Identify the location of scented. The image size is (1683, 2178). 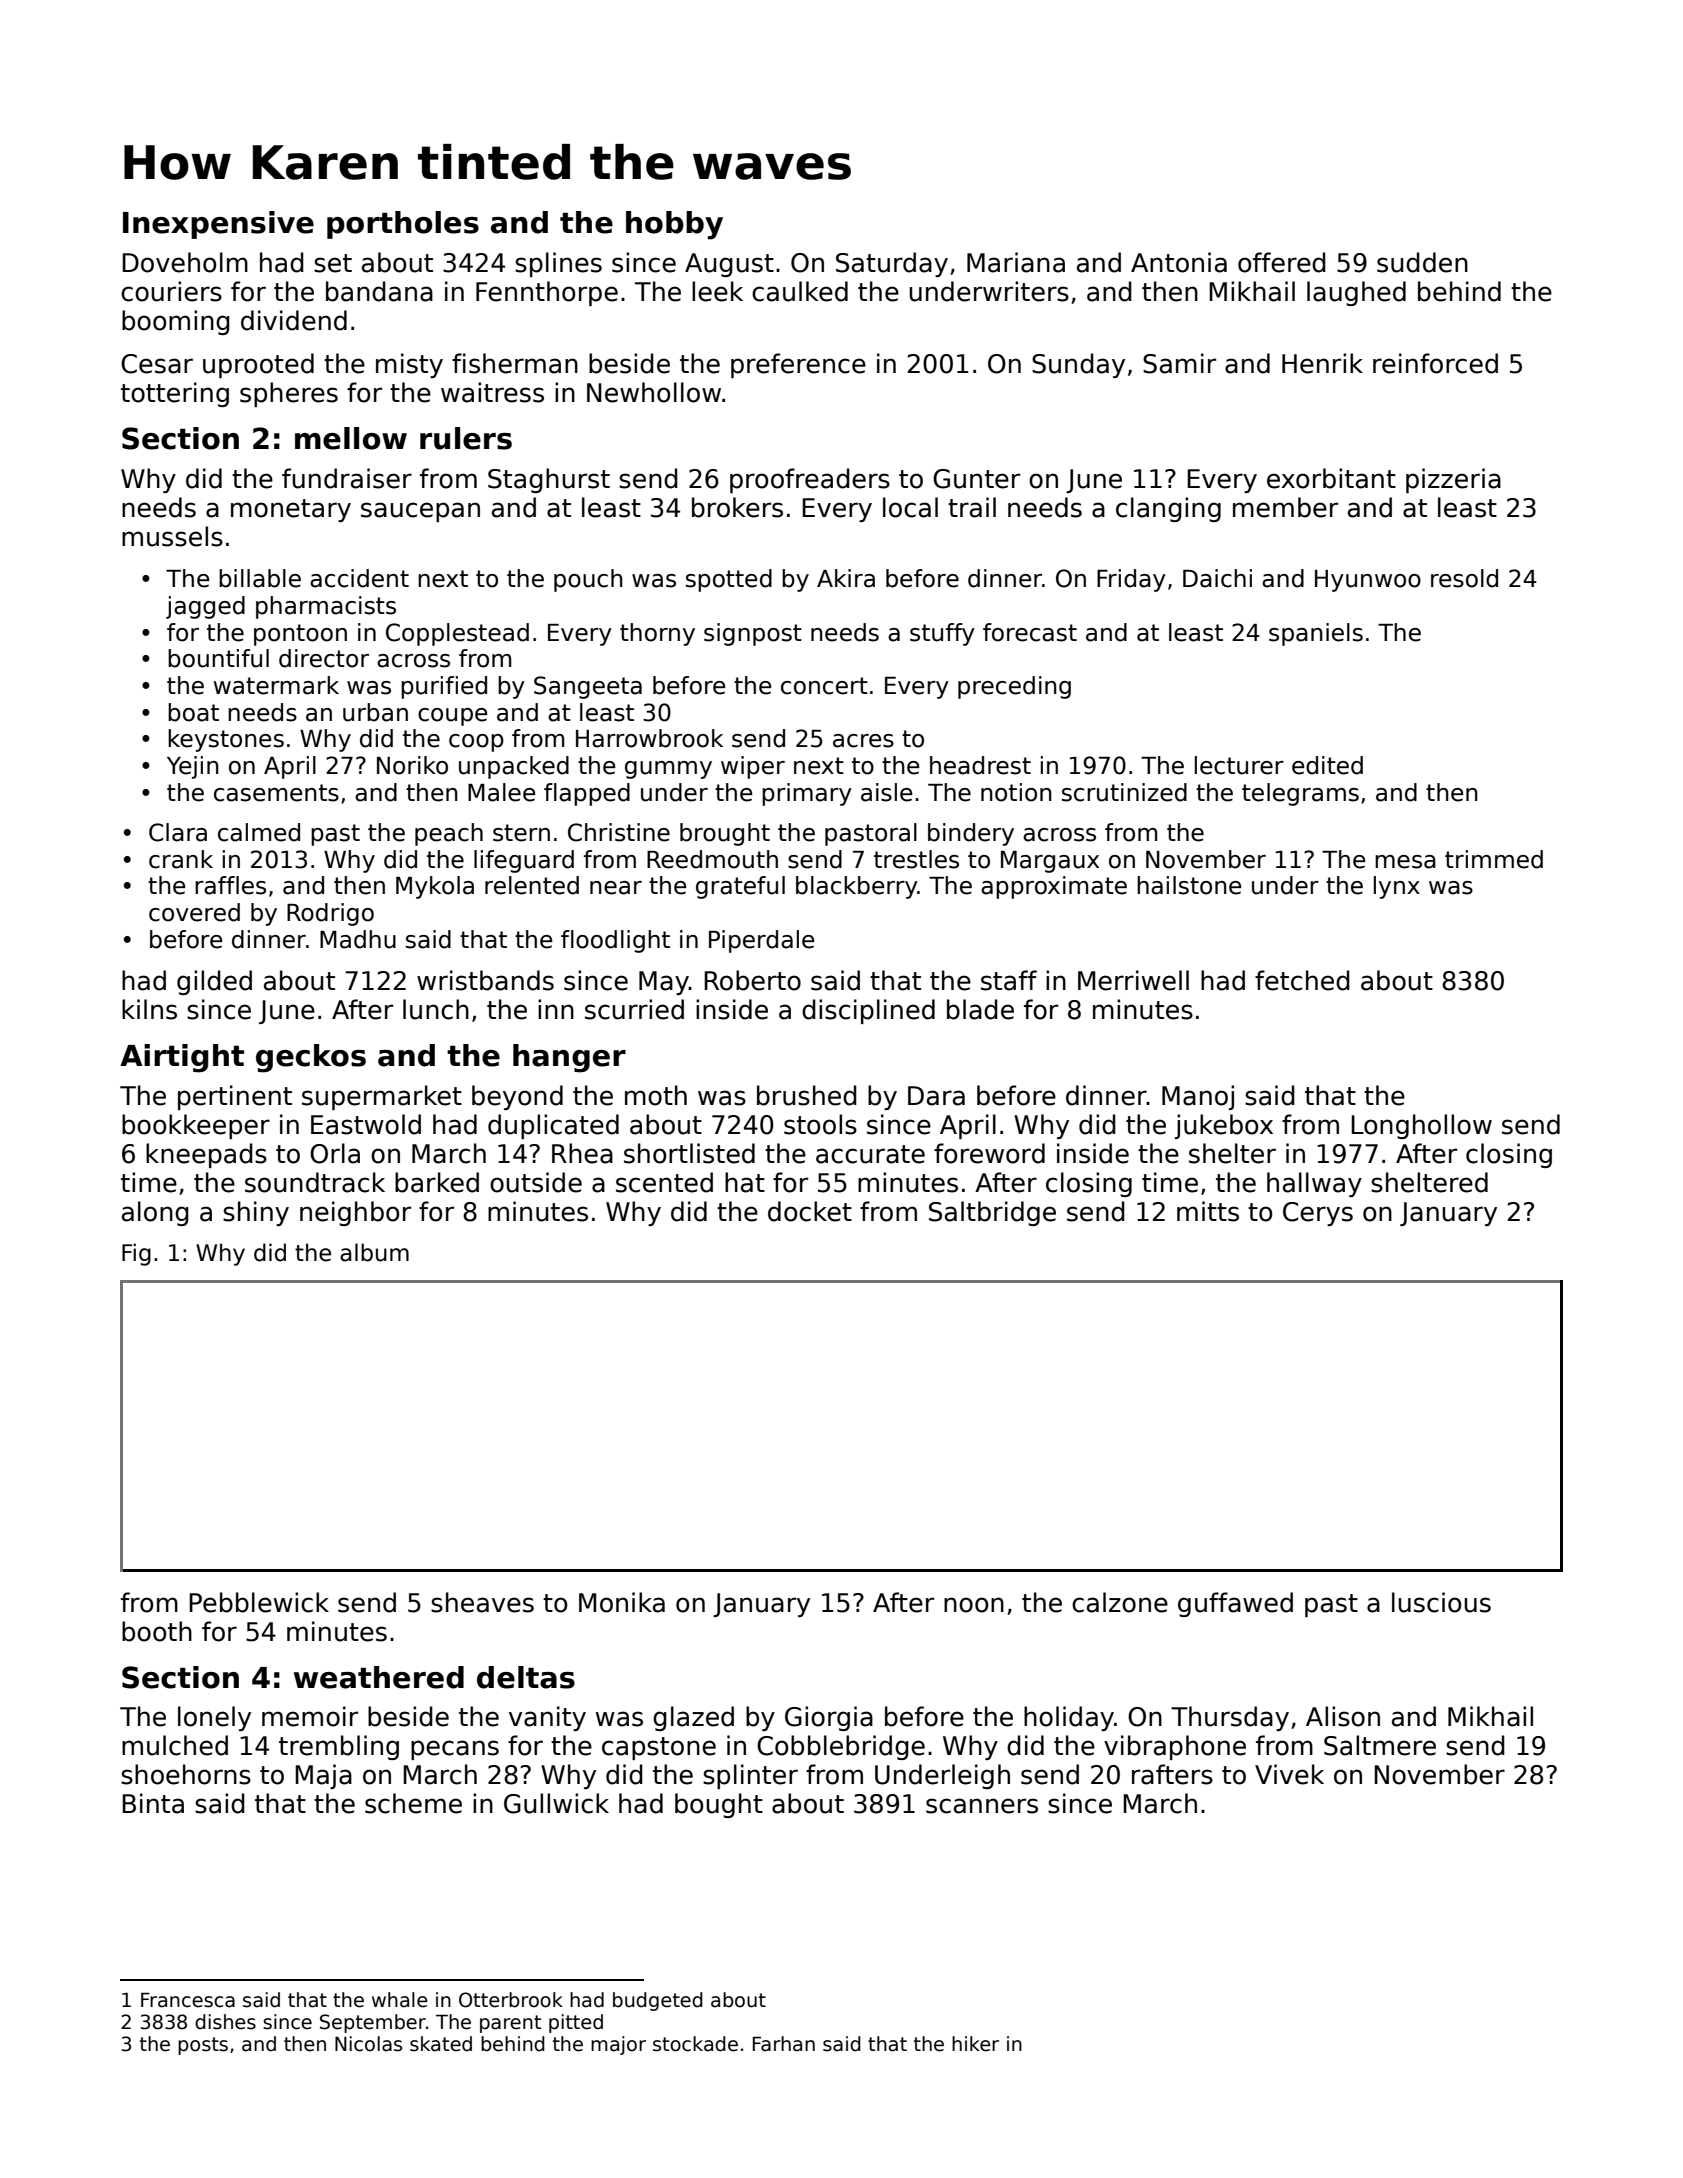
(664, 1182).
